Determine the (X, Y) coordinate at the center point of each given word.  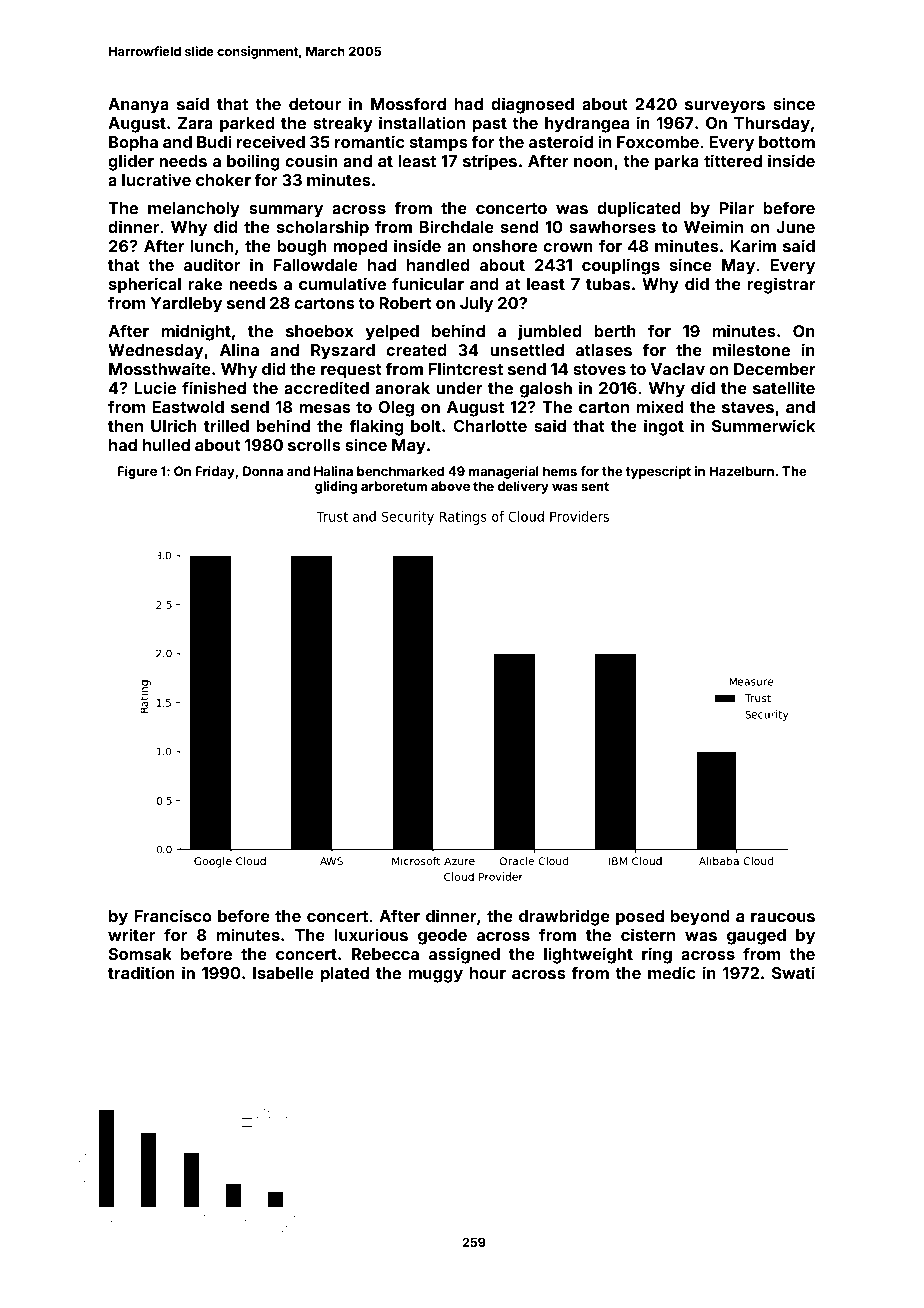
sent (595, 486)
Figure (137, 472)
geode (442, 937)
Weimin (713, 226)
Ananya (138, 106)
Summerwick (763, 425)
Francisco (173, 915)
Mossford (408, 103)
